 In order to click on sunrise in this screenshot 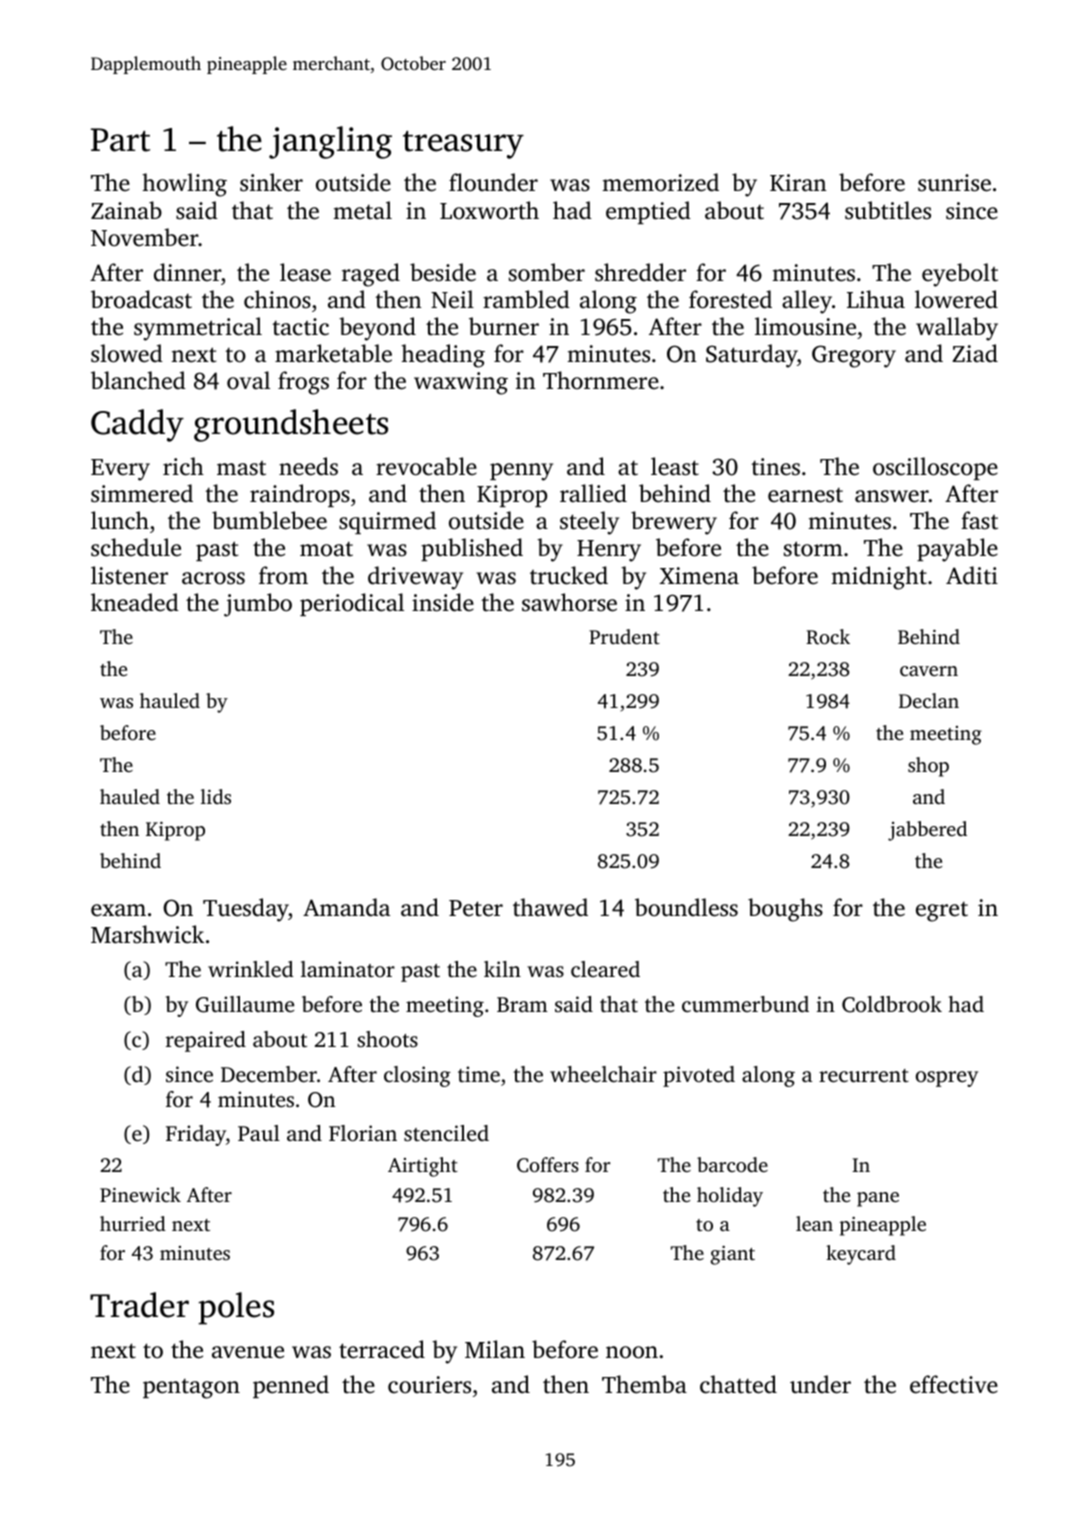, I will do `click(954, 183)`.
